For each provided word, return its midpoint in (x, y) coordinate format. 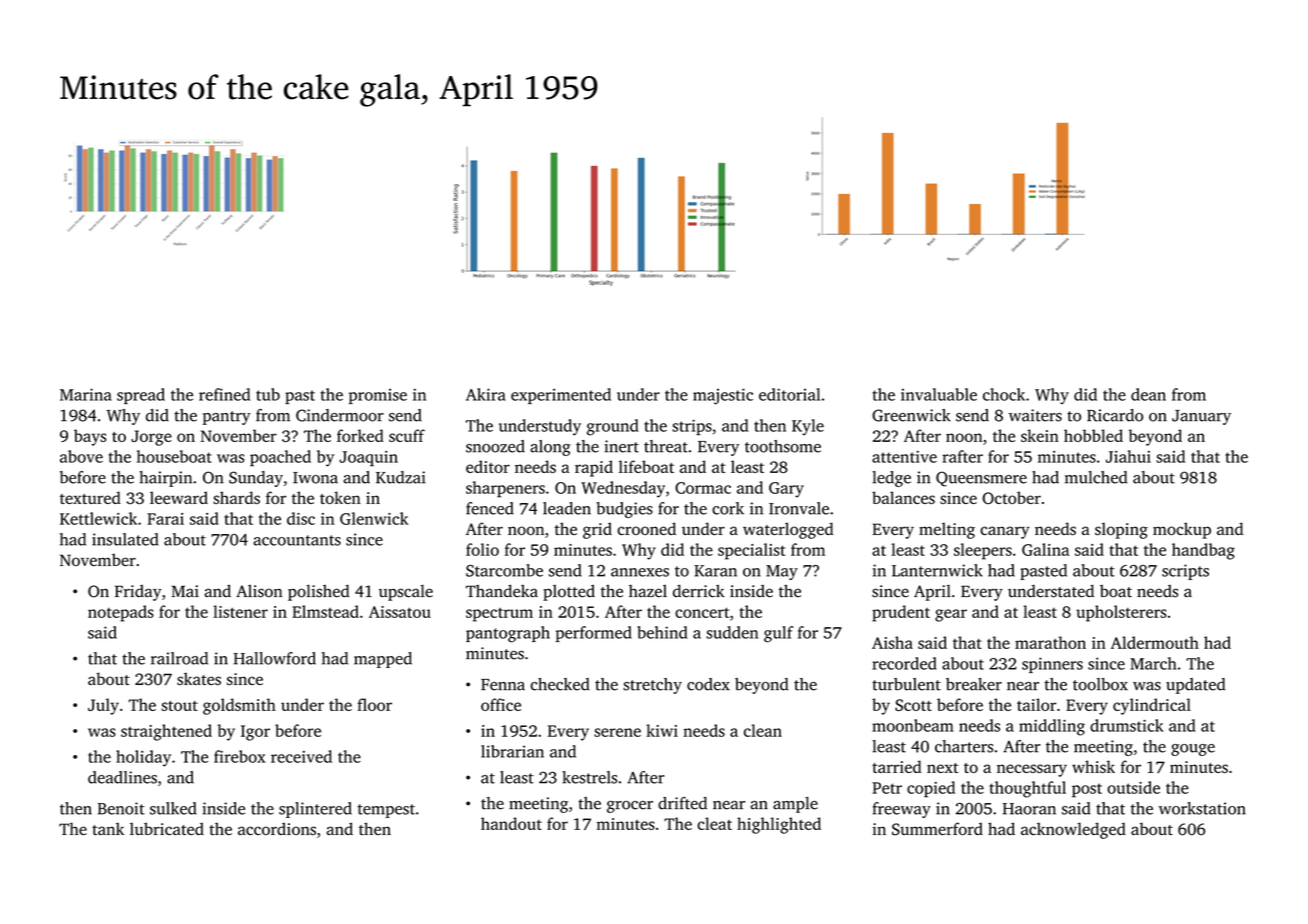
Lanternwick (937, 570)
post (1087, 790)
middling (1052, 727)
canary (1005, 532)
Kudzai (401, 477)
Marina (86, 394)
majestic (723, 396)
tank (108, 829)
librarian (512, 751)
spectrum (499, 615)
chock (1004, 394)
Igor (255, 733)
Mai (185, 591)
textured (90, 497)
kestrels (589, 777)
